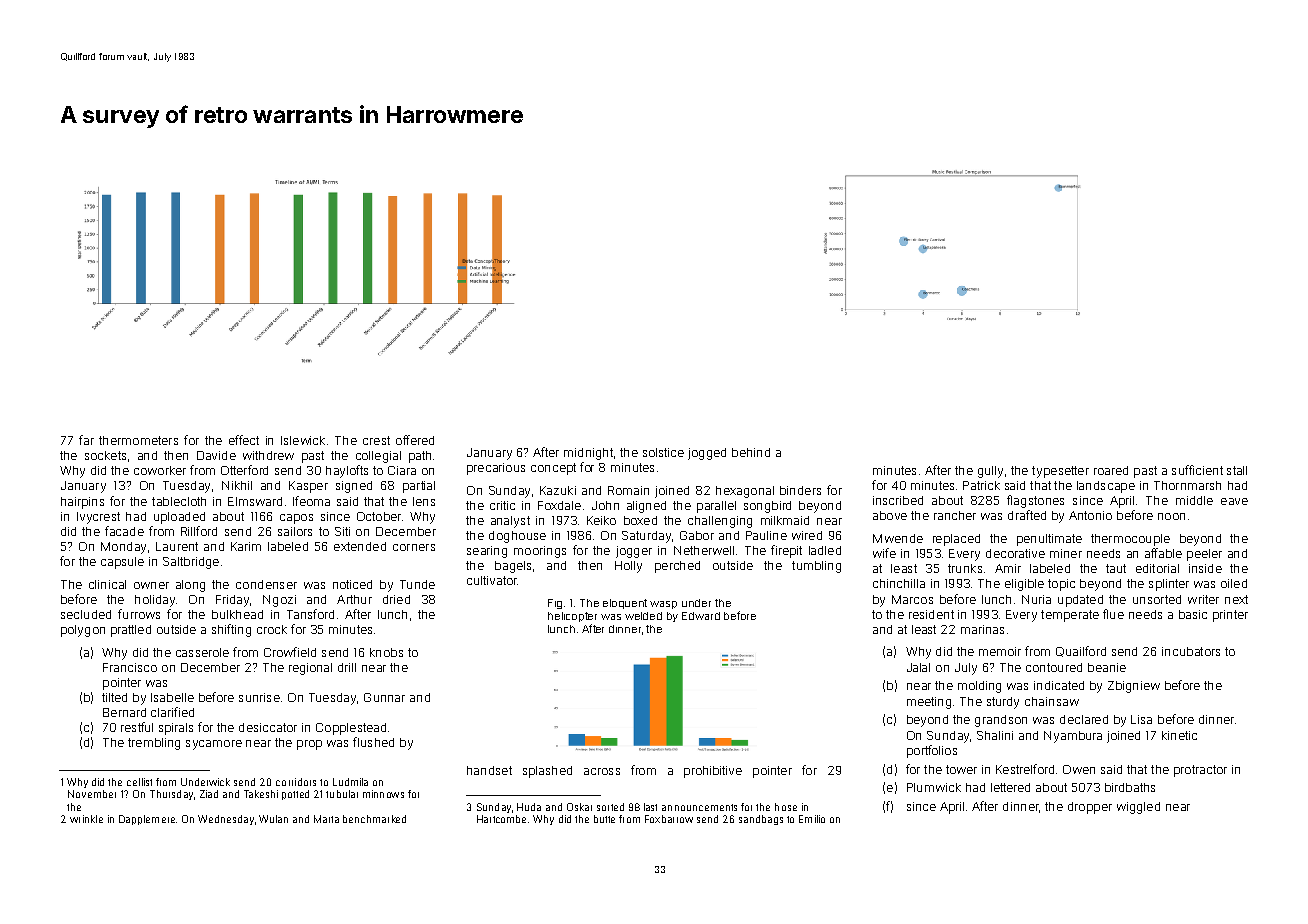 The width and height of the document is (1308, 924). I want to click on noon, so click(1171, 516).
